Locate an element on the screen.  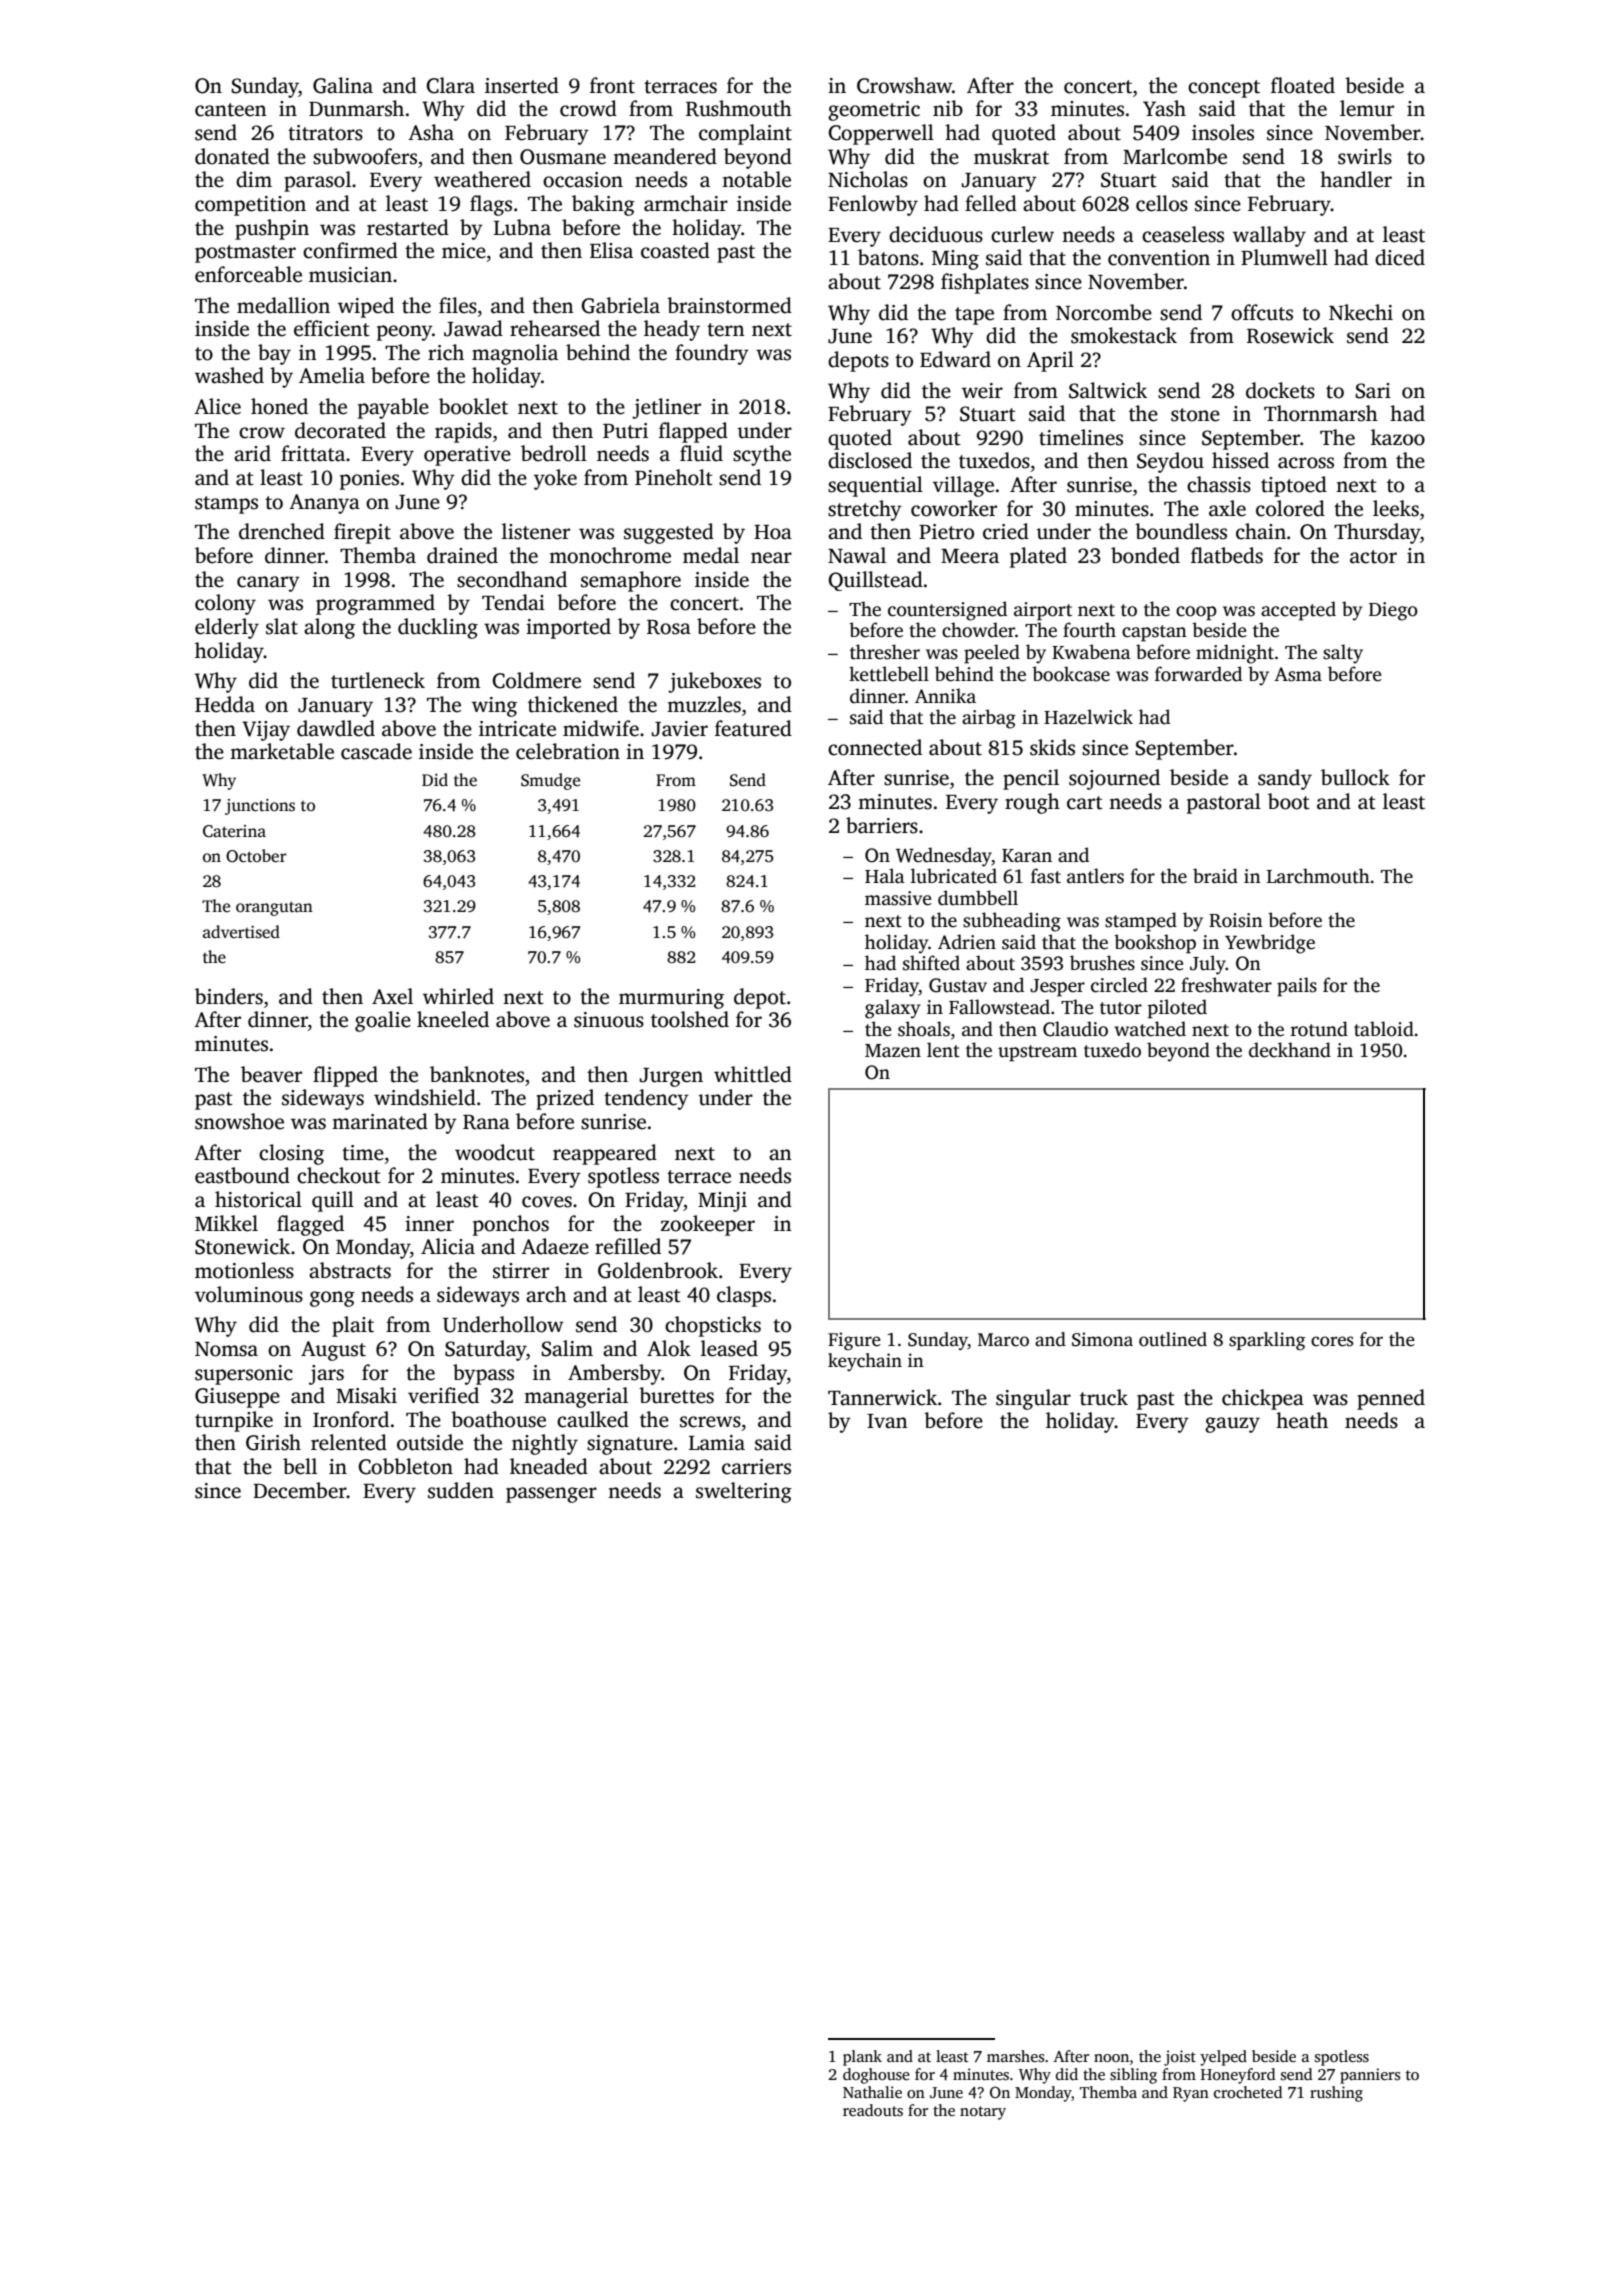
gauzy is located at coordinates (1232, 1425).
